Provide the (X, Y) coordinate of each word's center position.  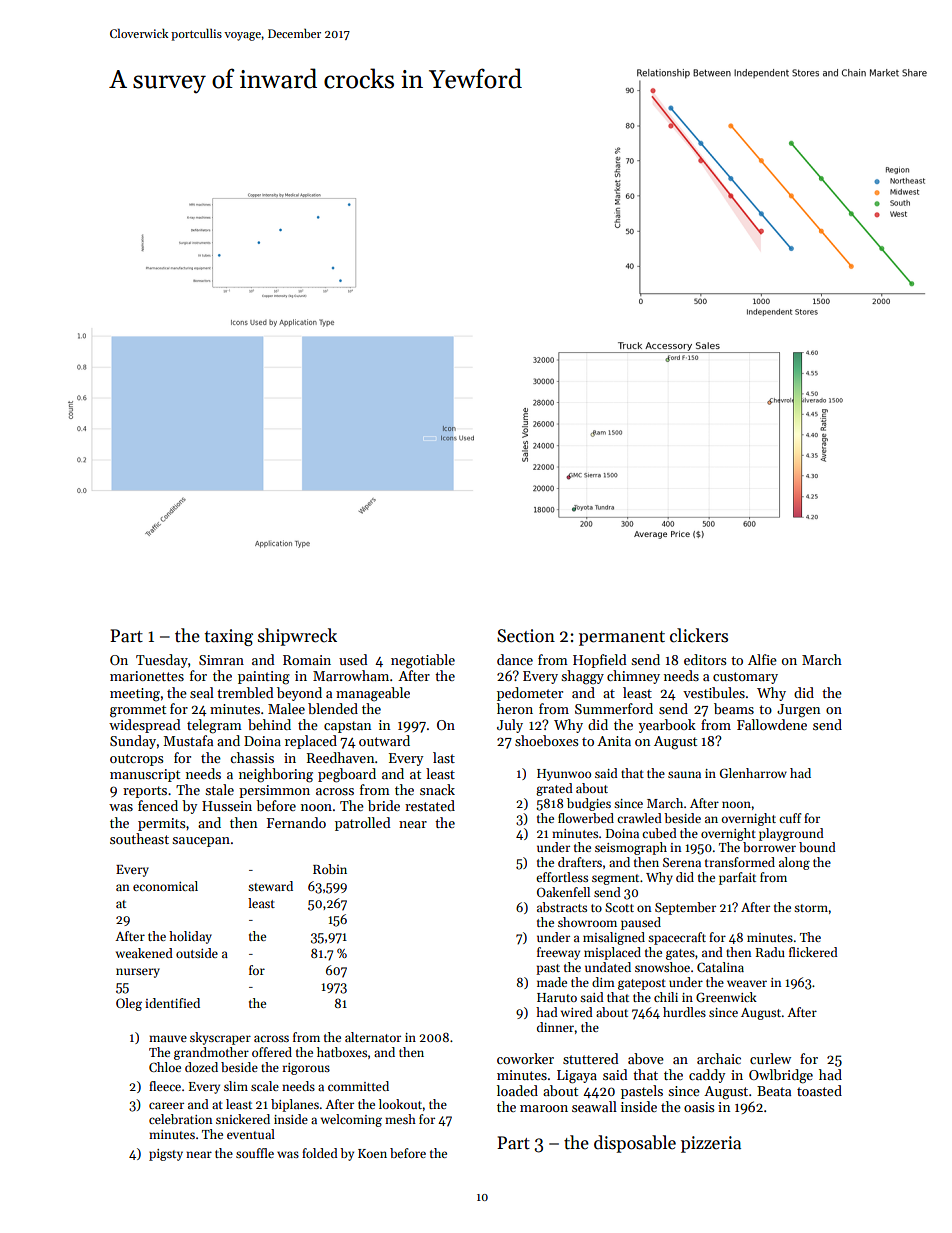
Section (526, 636)
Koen (372, 1153)
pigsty (166, 1155)
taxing (228, 637)
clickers (699, 635)
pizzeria (711, 1144)
